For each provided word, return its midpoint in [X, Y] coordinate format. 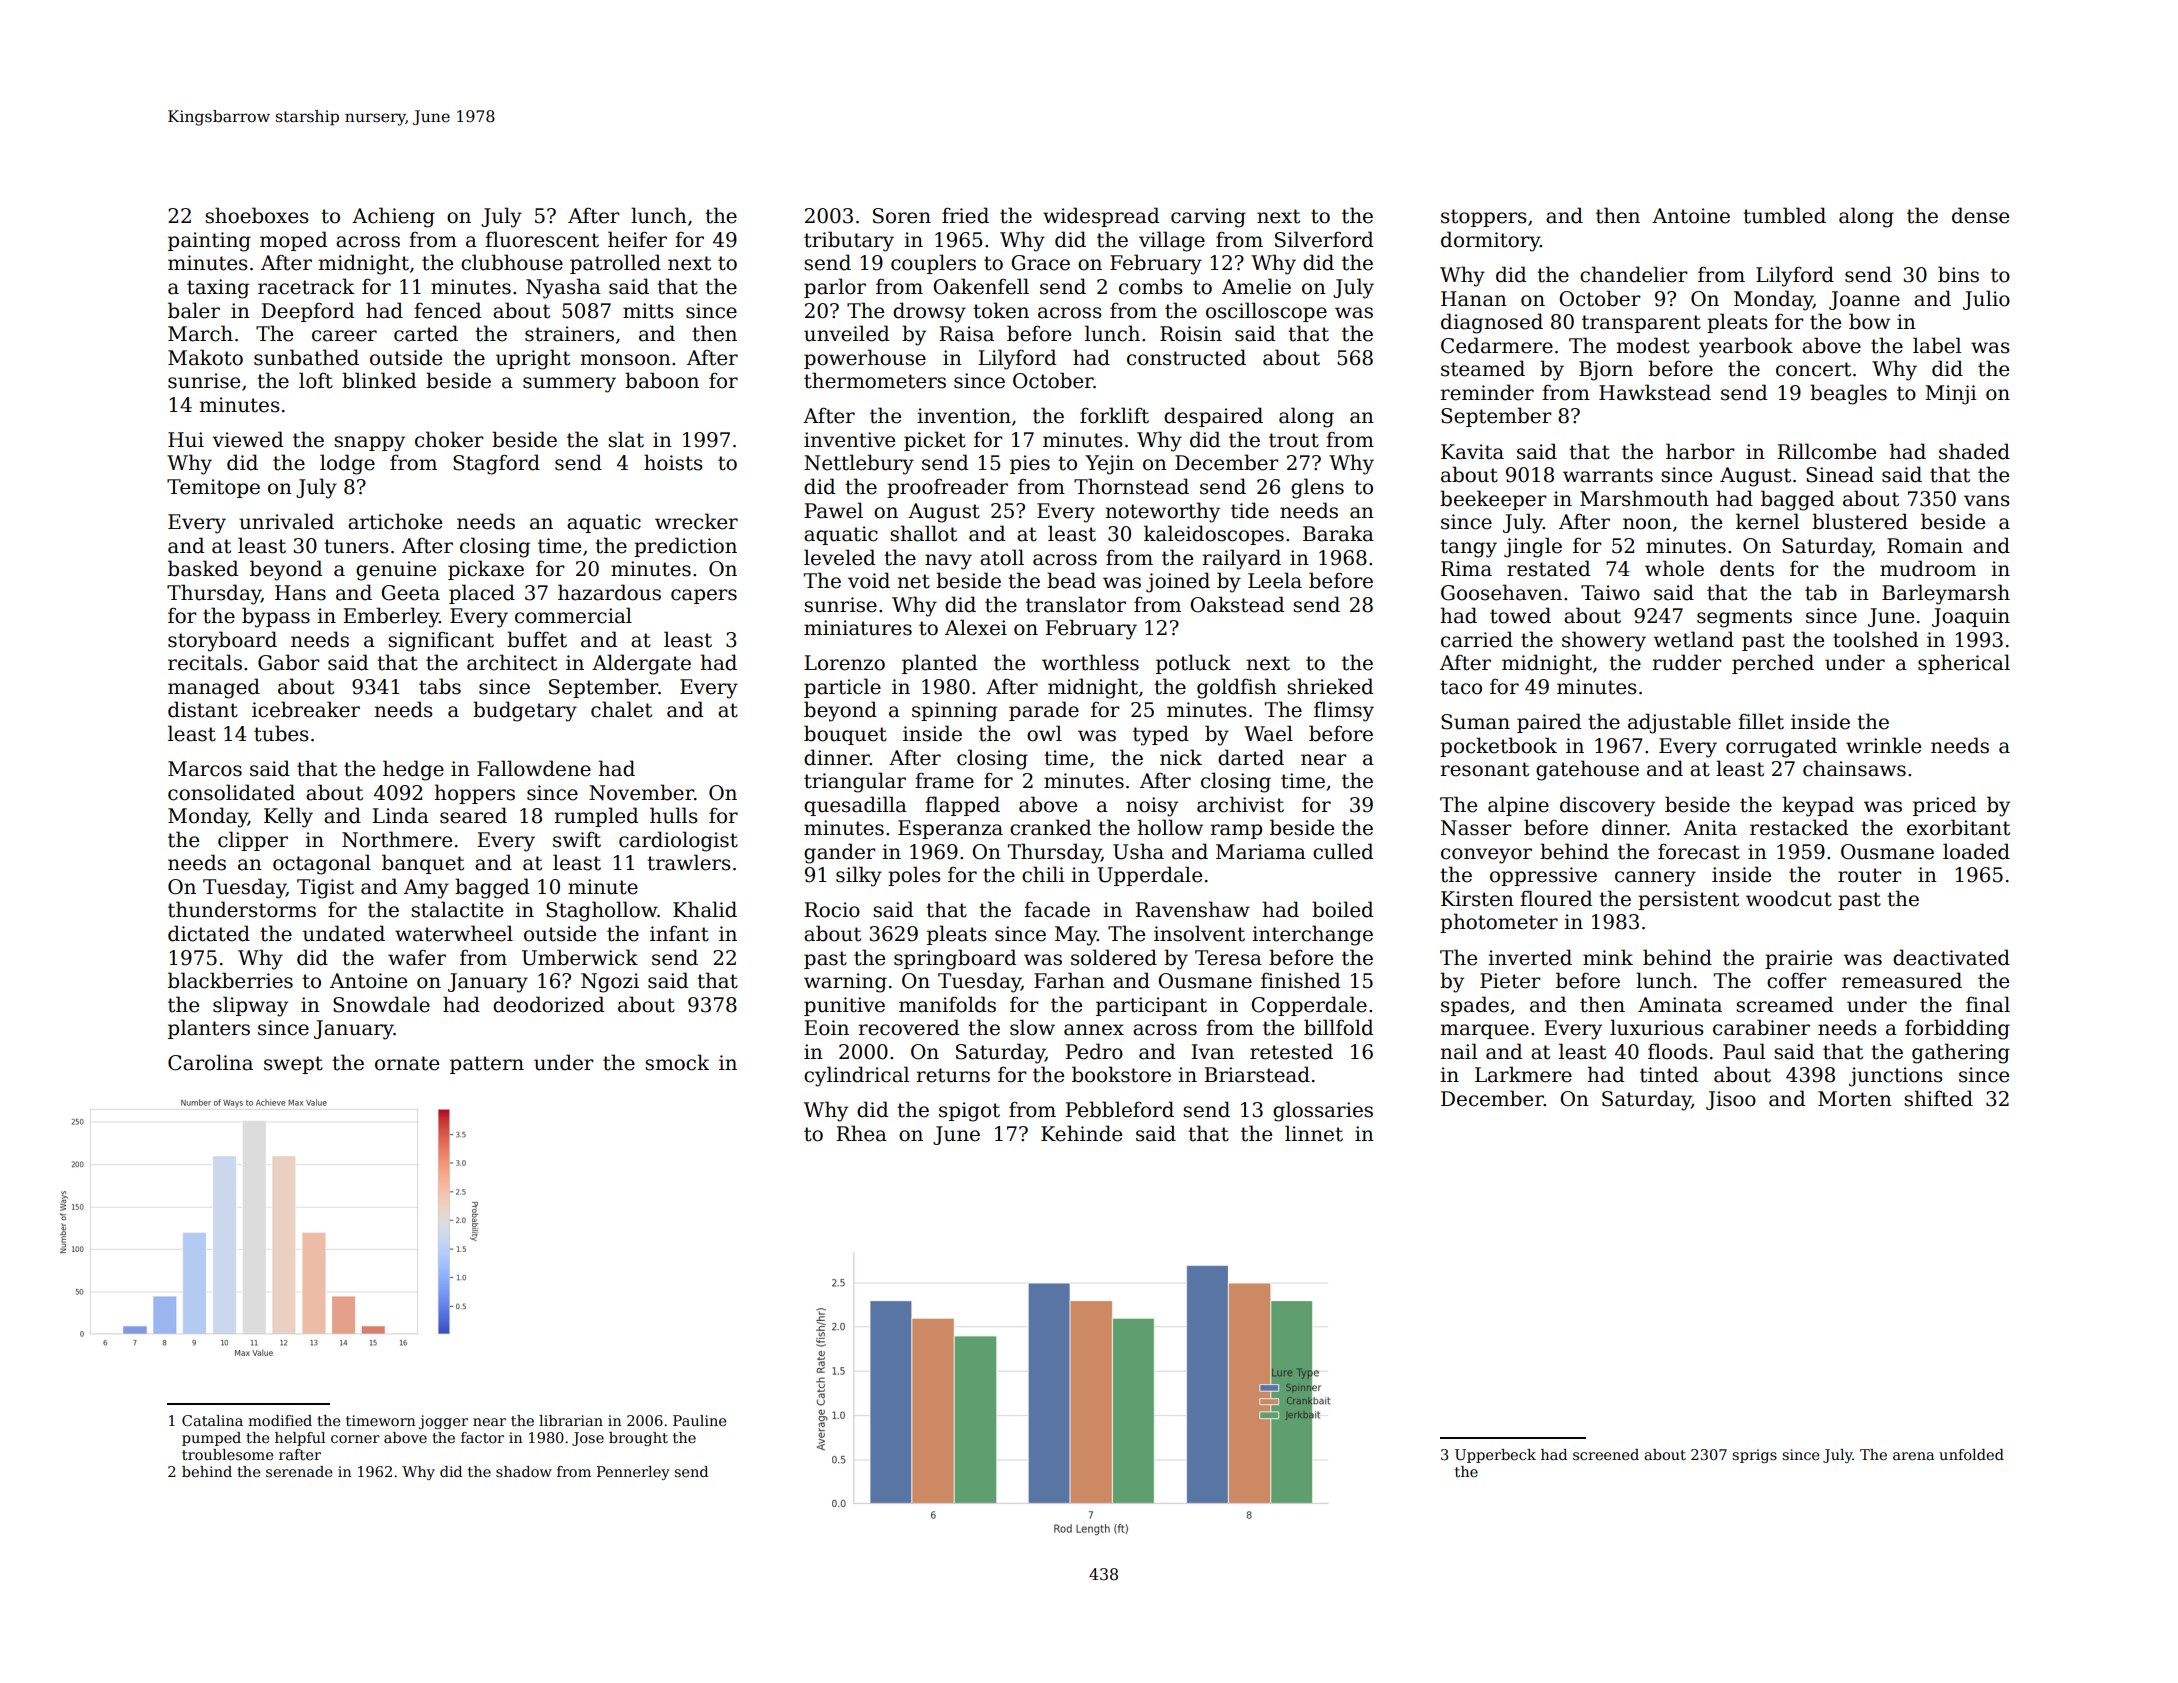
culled [1343, 851]
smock [677, 1062]
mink [1608, 957]
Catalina [212, 1420]
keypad [1818, 806]
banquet [423, 864]
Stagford [496, 464]
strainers [569, 334]
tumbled [1784, 215]
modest [1653, 345]
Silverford [1324, 239]
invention [964, 416]
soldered [1114, 957]
